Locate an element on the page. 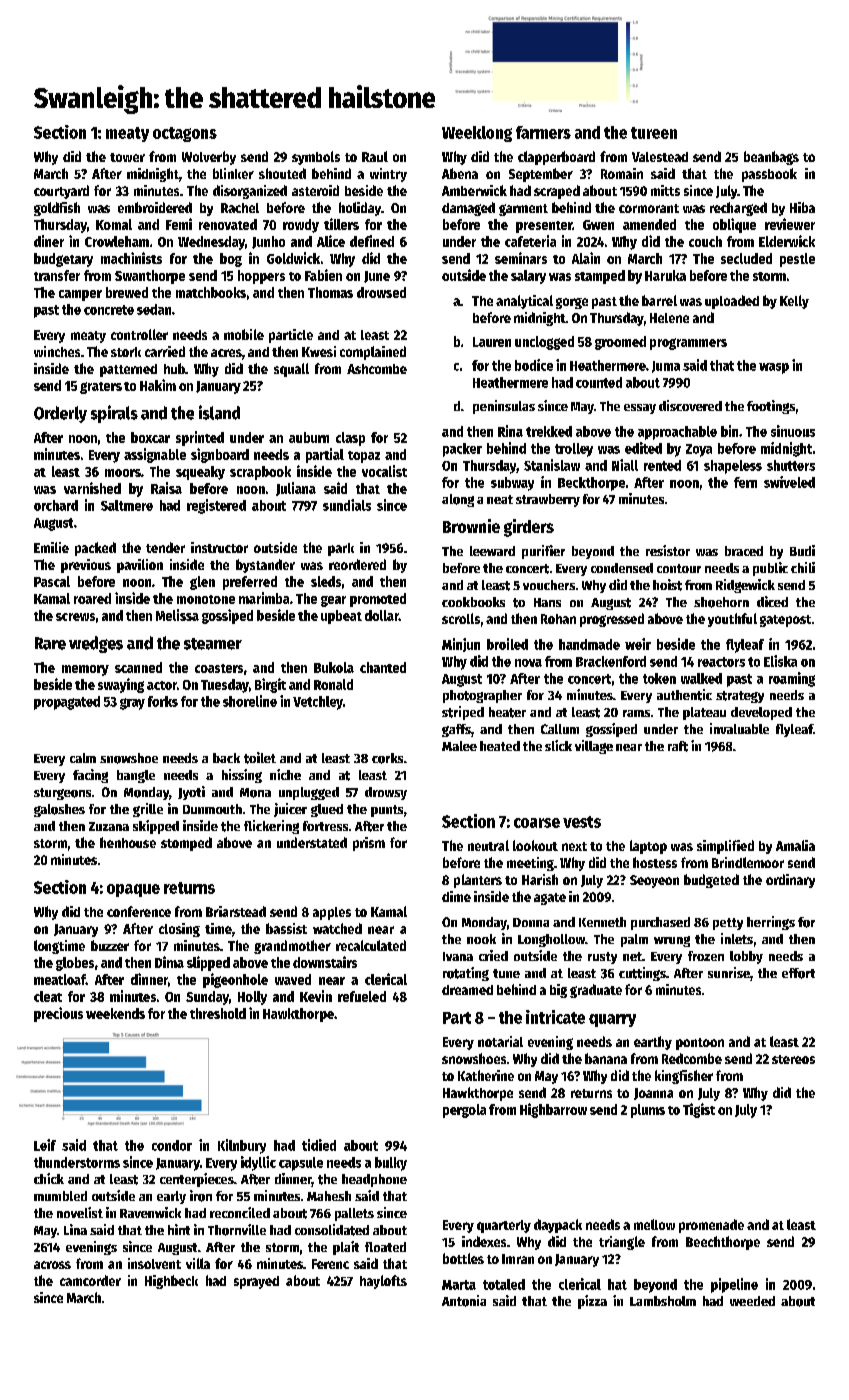  reviewer is located at coordinates (790, 224).
